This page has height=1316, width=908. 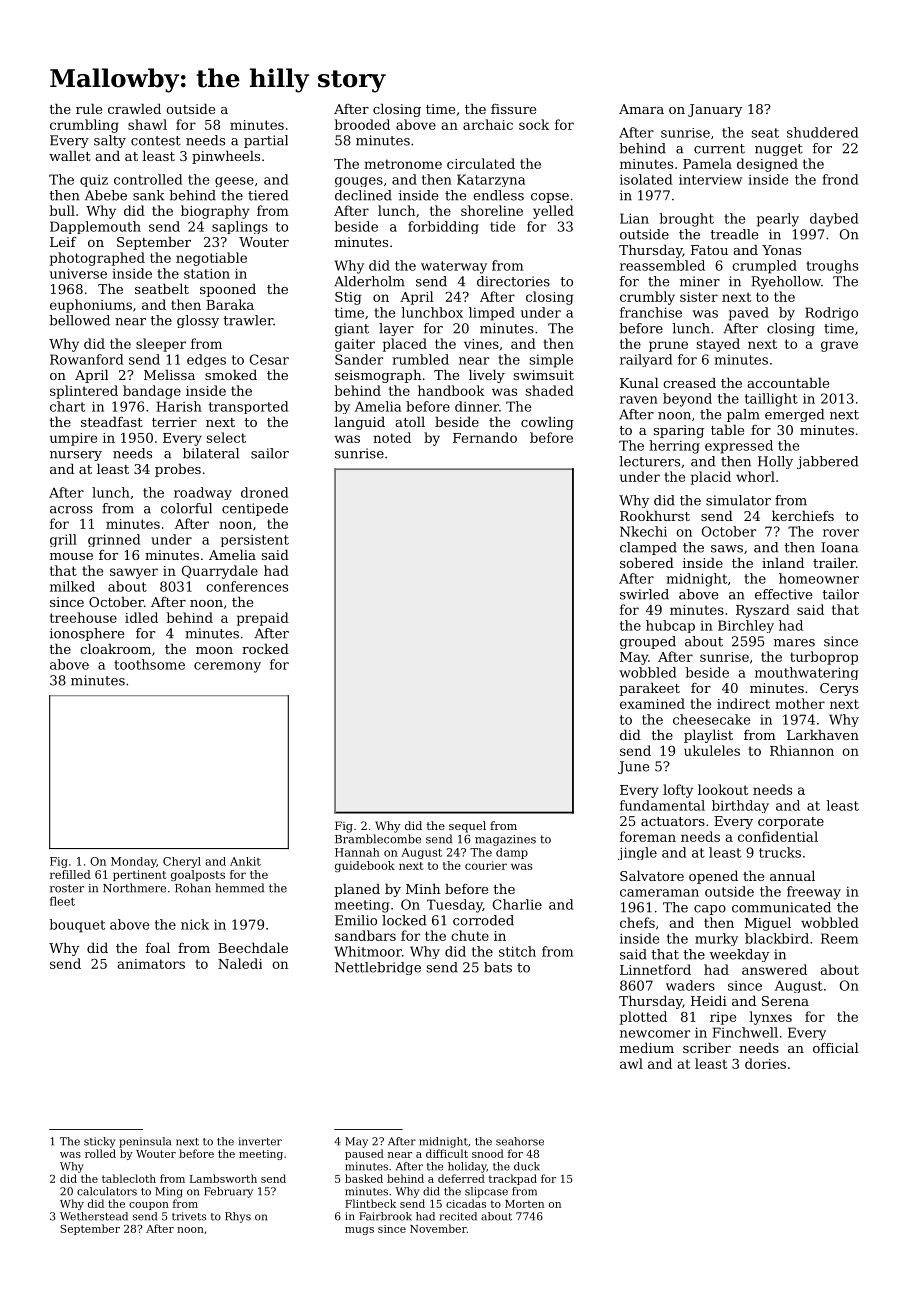 What do you see at coordinates (488, 124) in the page?
I see `archaic` at bounding box center [488, 124].
